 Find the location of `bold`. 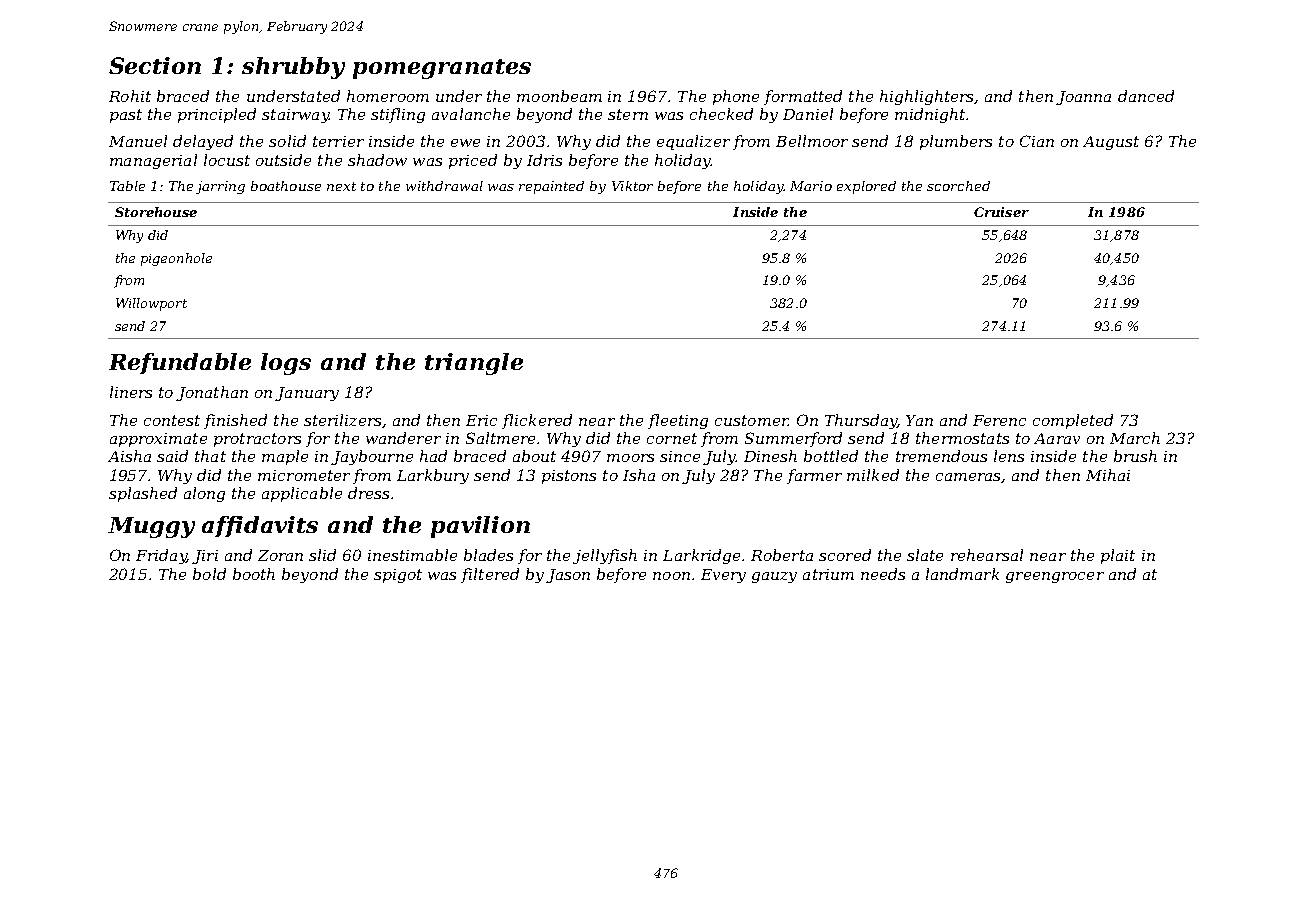

bold is located at coordinates (209, 574).
